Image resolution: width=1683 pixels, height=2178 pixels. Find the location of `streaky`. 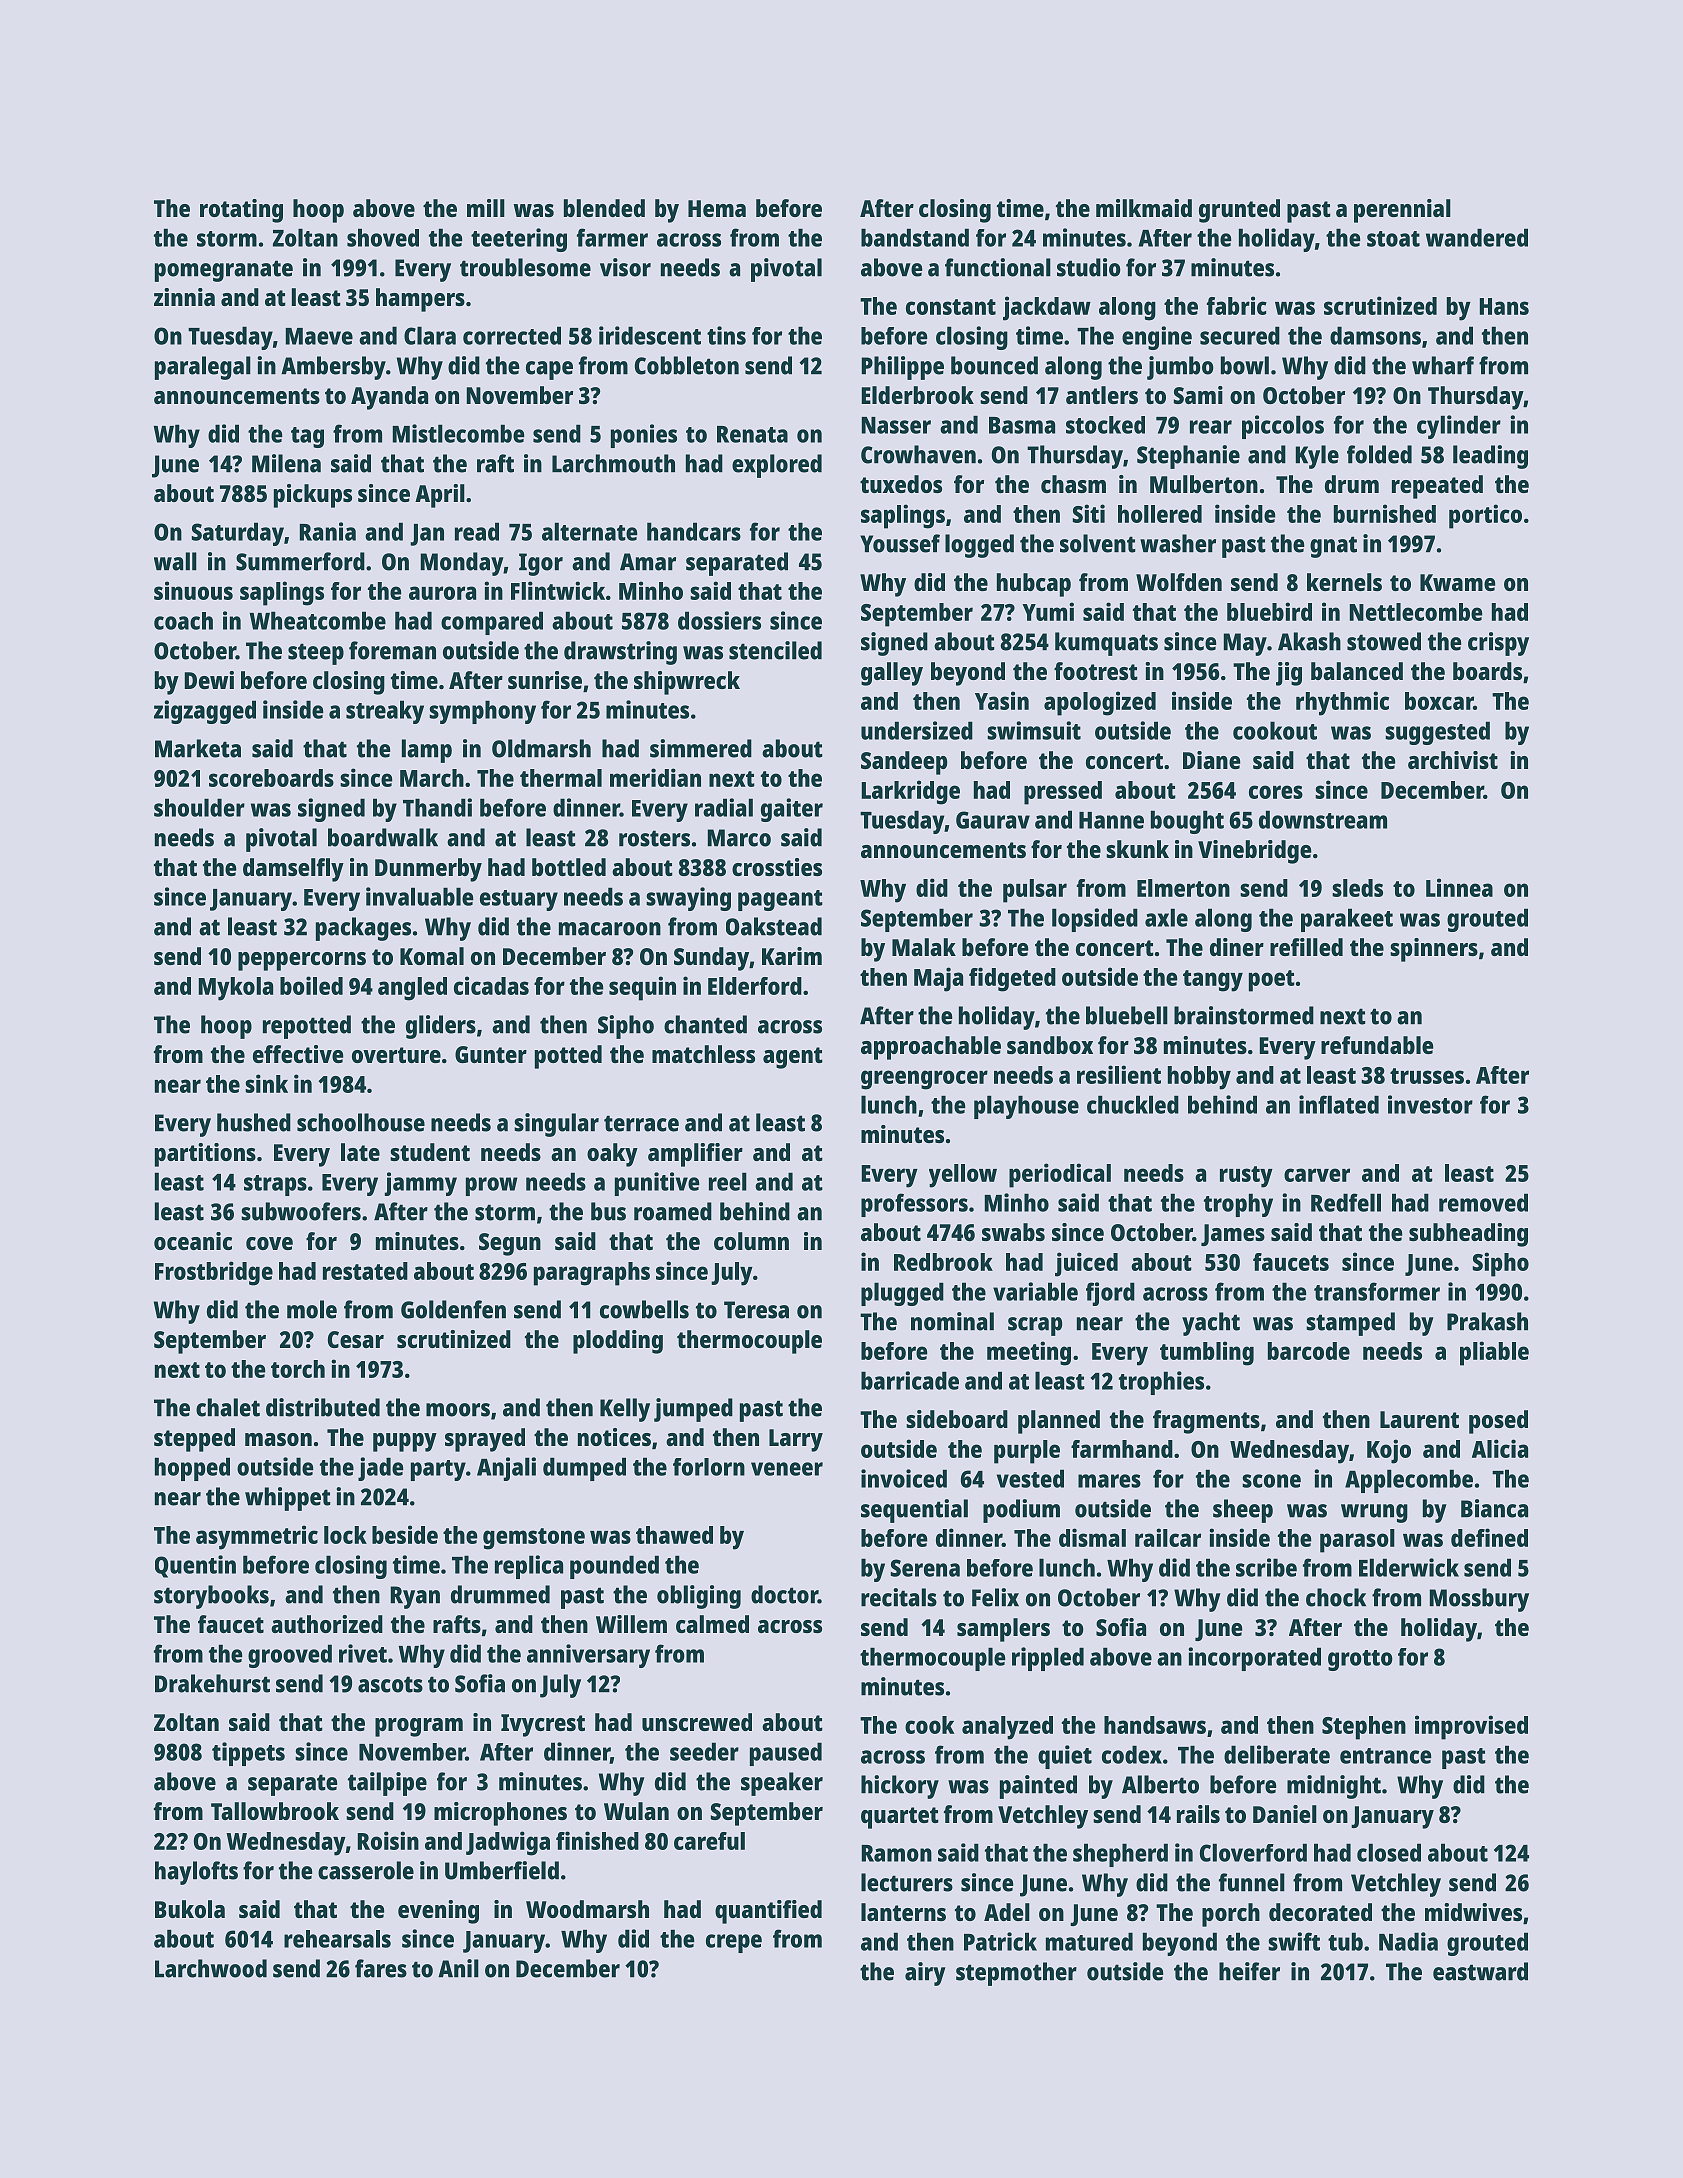

streaky is located at coordinates (385, 712).
